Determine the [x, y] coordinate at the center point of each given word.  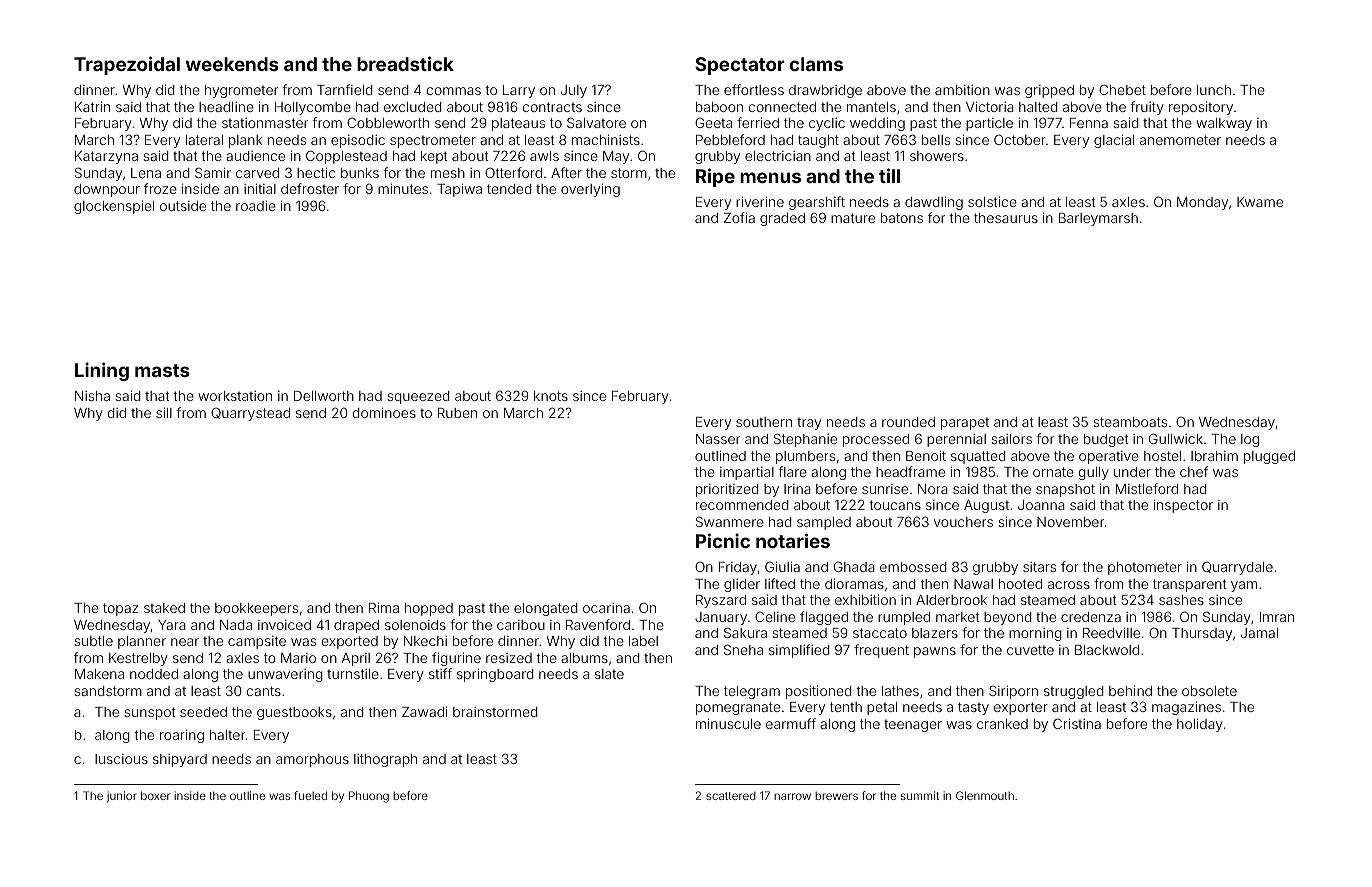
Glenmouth [985, 795]
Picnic [723, 540]
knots [551, 396]
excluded [413, 107]
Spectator [740, 66]
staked [164, 608]
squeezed [418, 397]
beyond [1008, 618]
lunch [1214, 90]
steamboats [1130, 422]
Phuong [369, 797]
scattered [731, 796]
